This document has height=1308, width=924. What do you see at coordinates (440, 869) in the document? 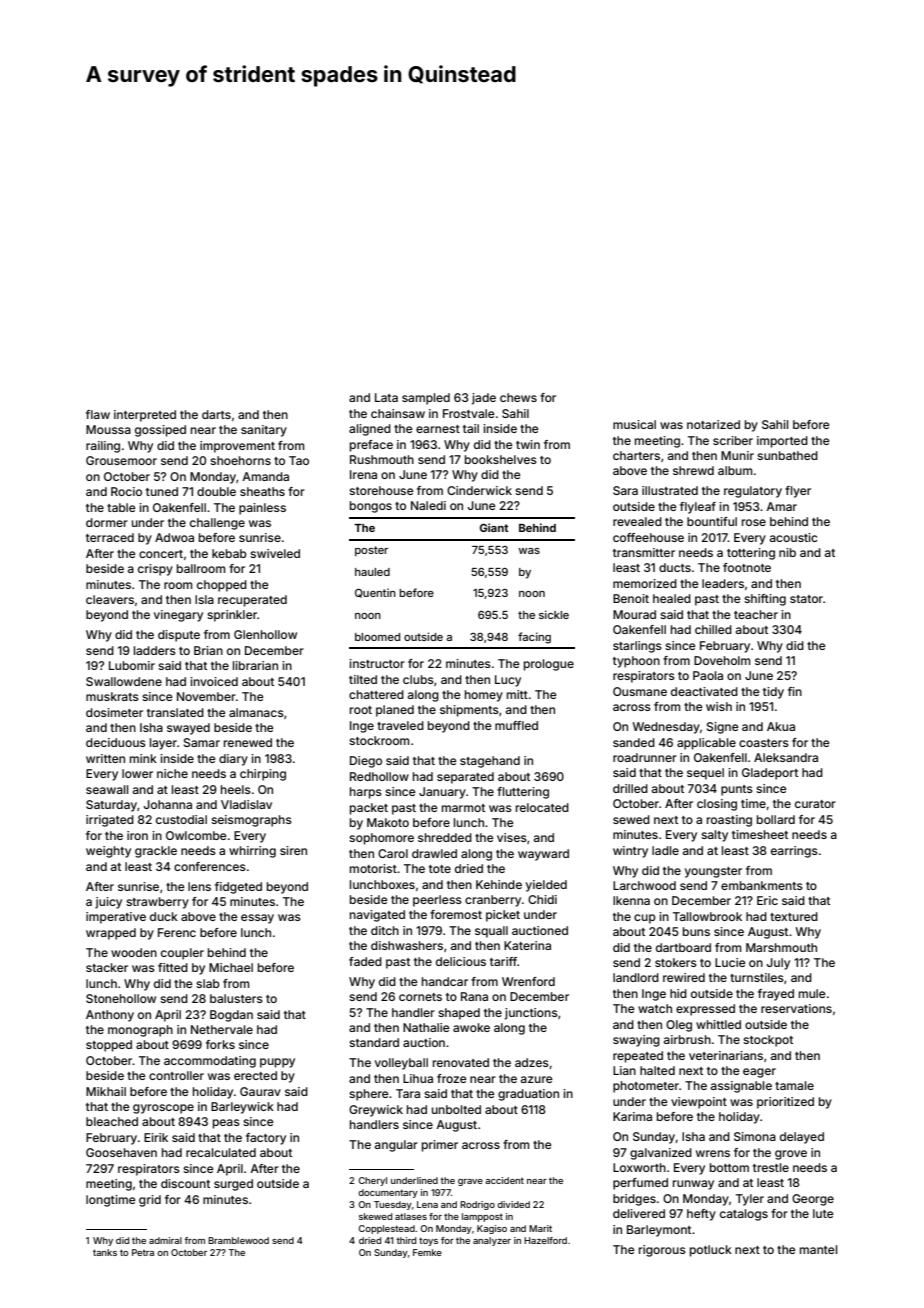
I see `tote` at bounding box center [440, 869].
